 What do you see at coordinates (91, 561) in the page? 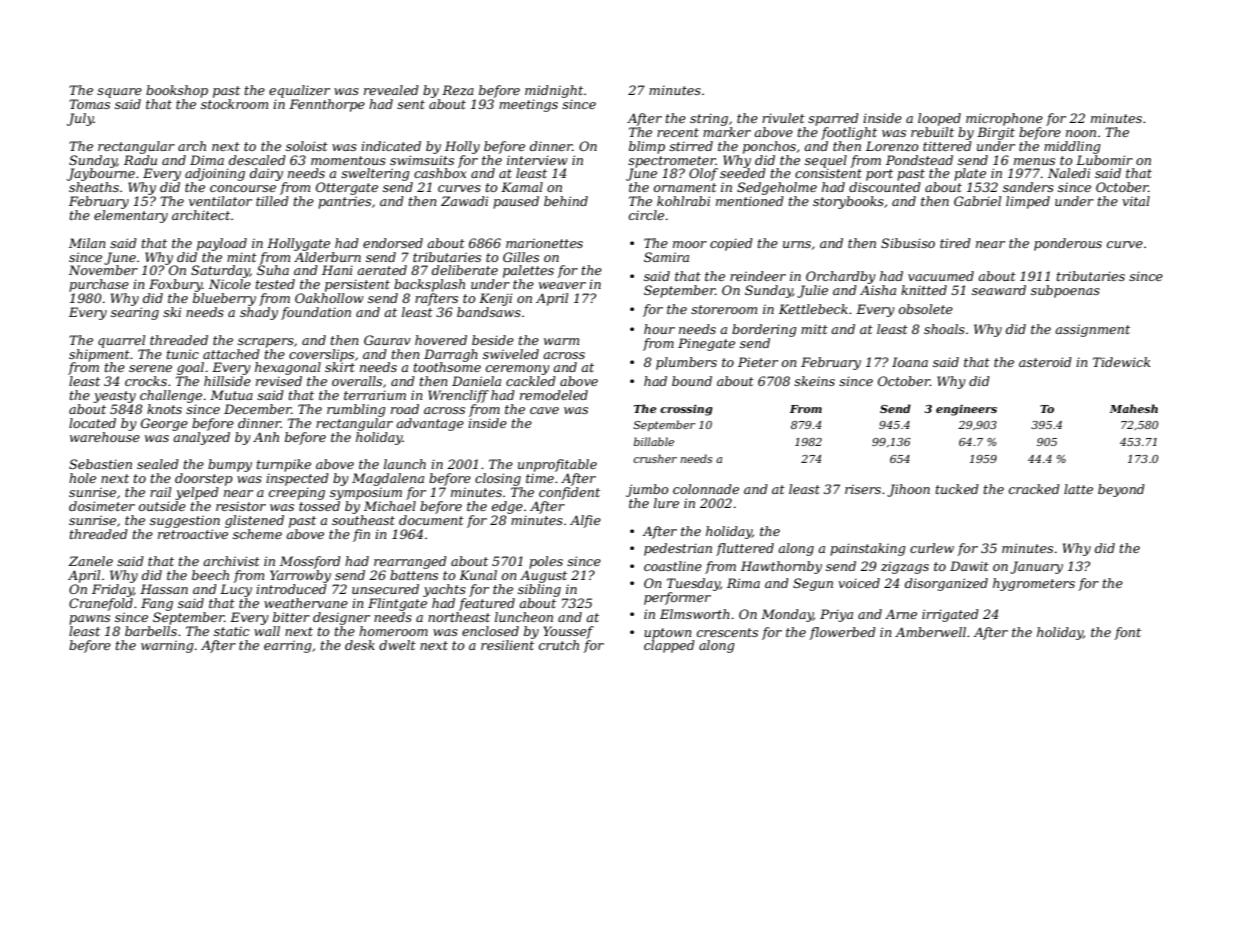
I see `Zanele` at bounding box center [91, 561].
